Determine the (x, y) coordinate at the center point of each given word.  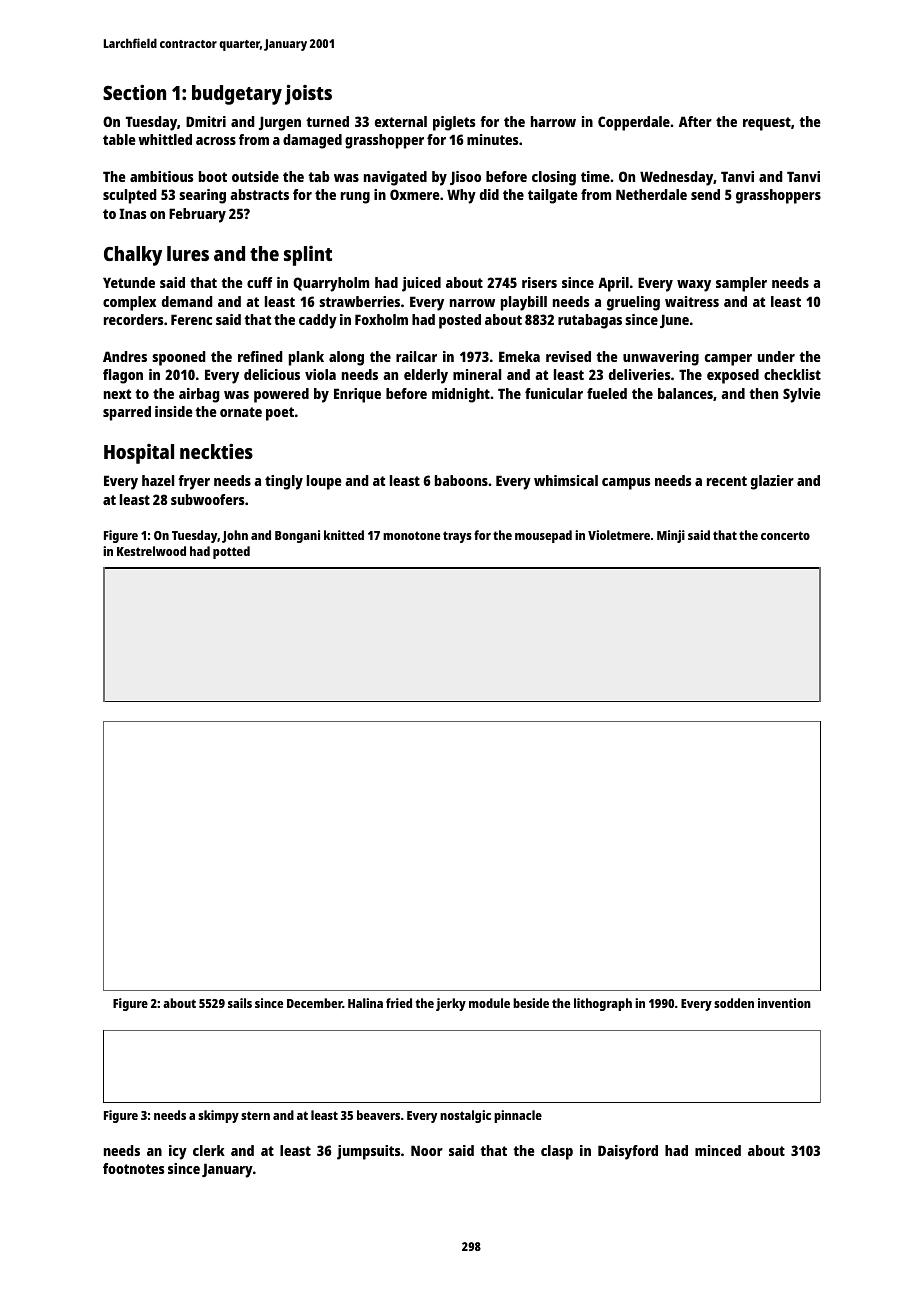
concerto (785, 535)
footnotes (134, 1168)
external (401, 121)
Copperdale (634, 123)
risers (539, 282)
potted (231, 552)
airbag (199, 395)
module (489, 1003)
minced (718, 1150)
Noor (427, 1150)
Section (134, 92)
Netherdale (651, 194)
